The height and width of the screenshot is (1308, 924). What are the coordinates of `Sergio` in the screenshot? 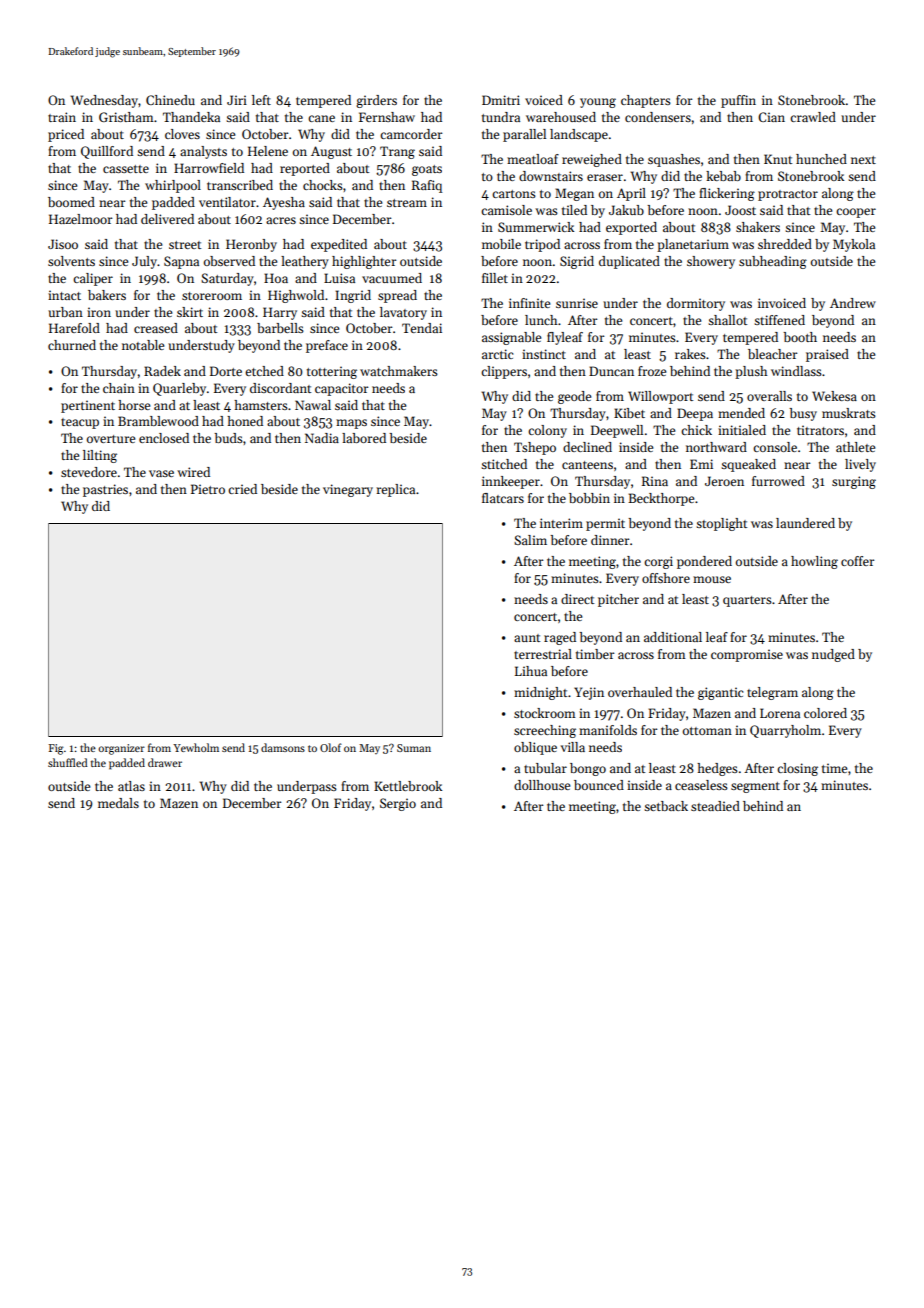 It's located at (398, 804).
